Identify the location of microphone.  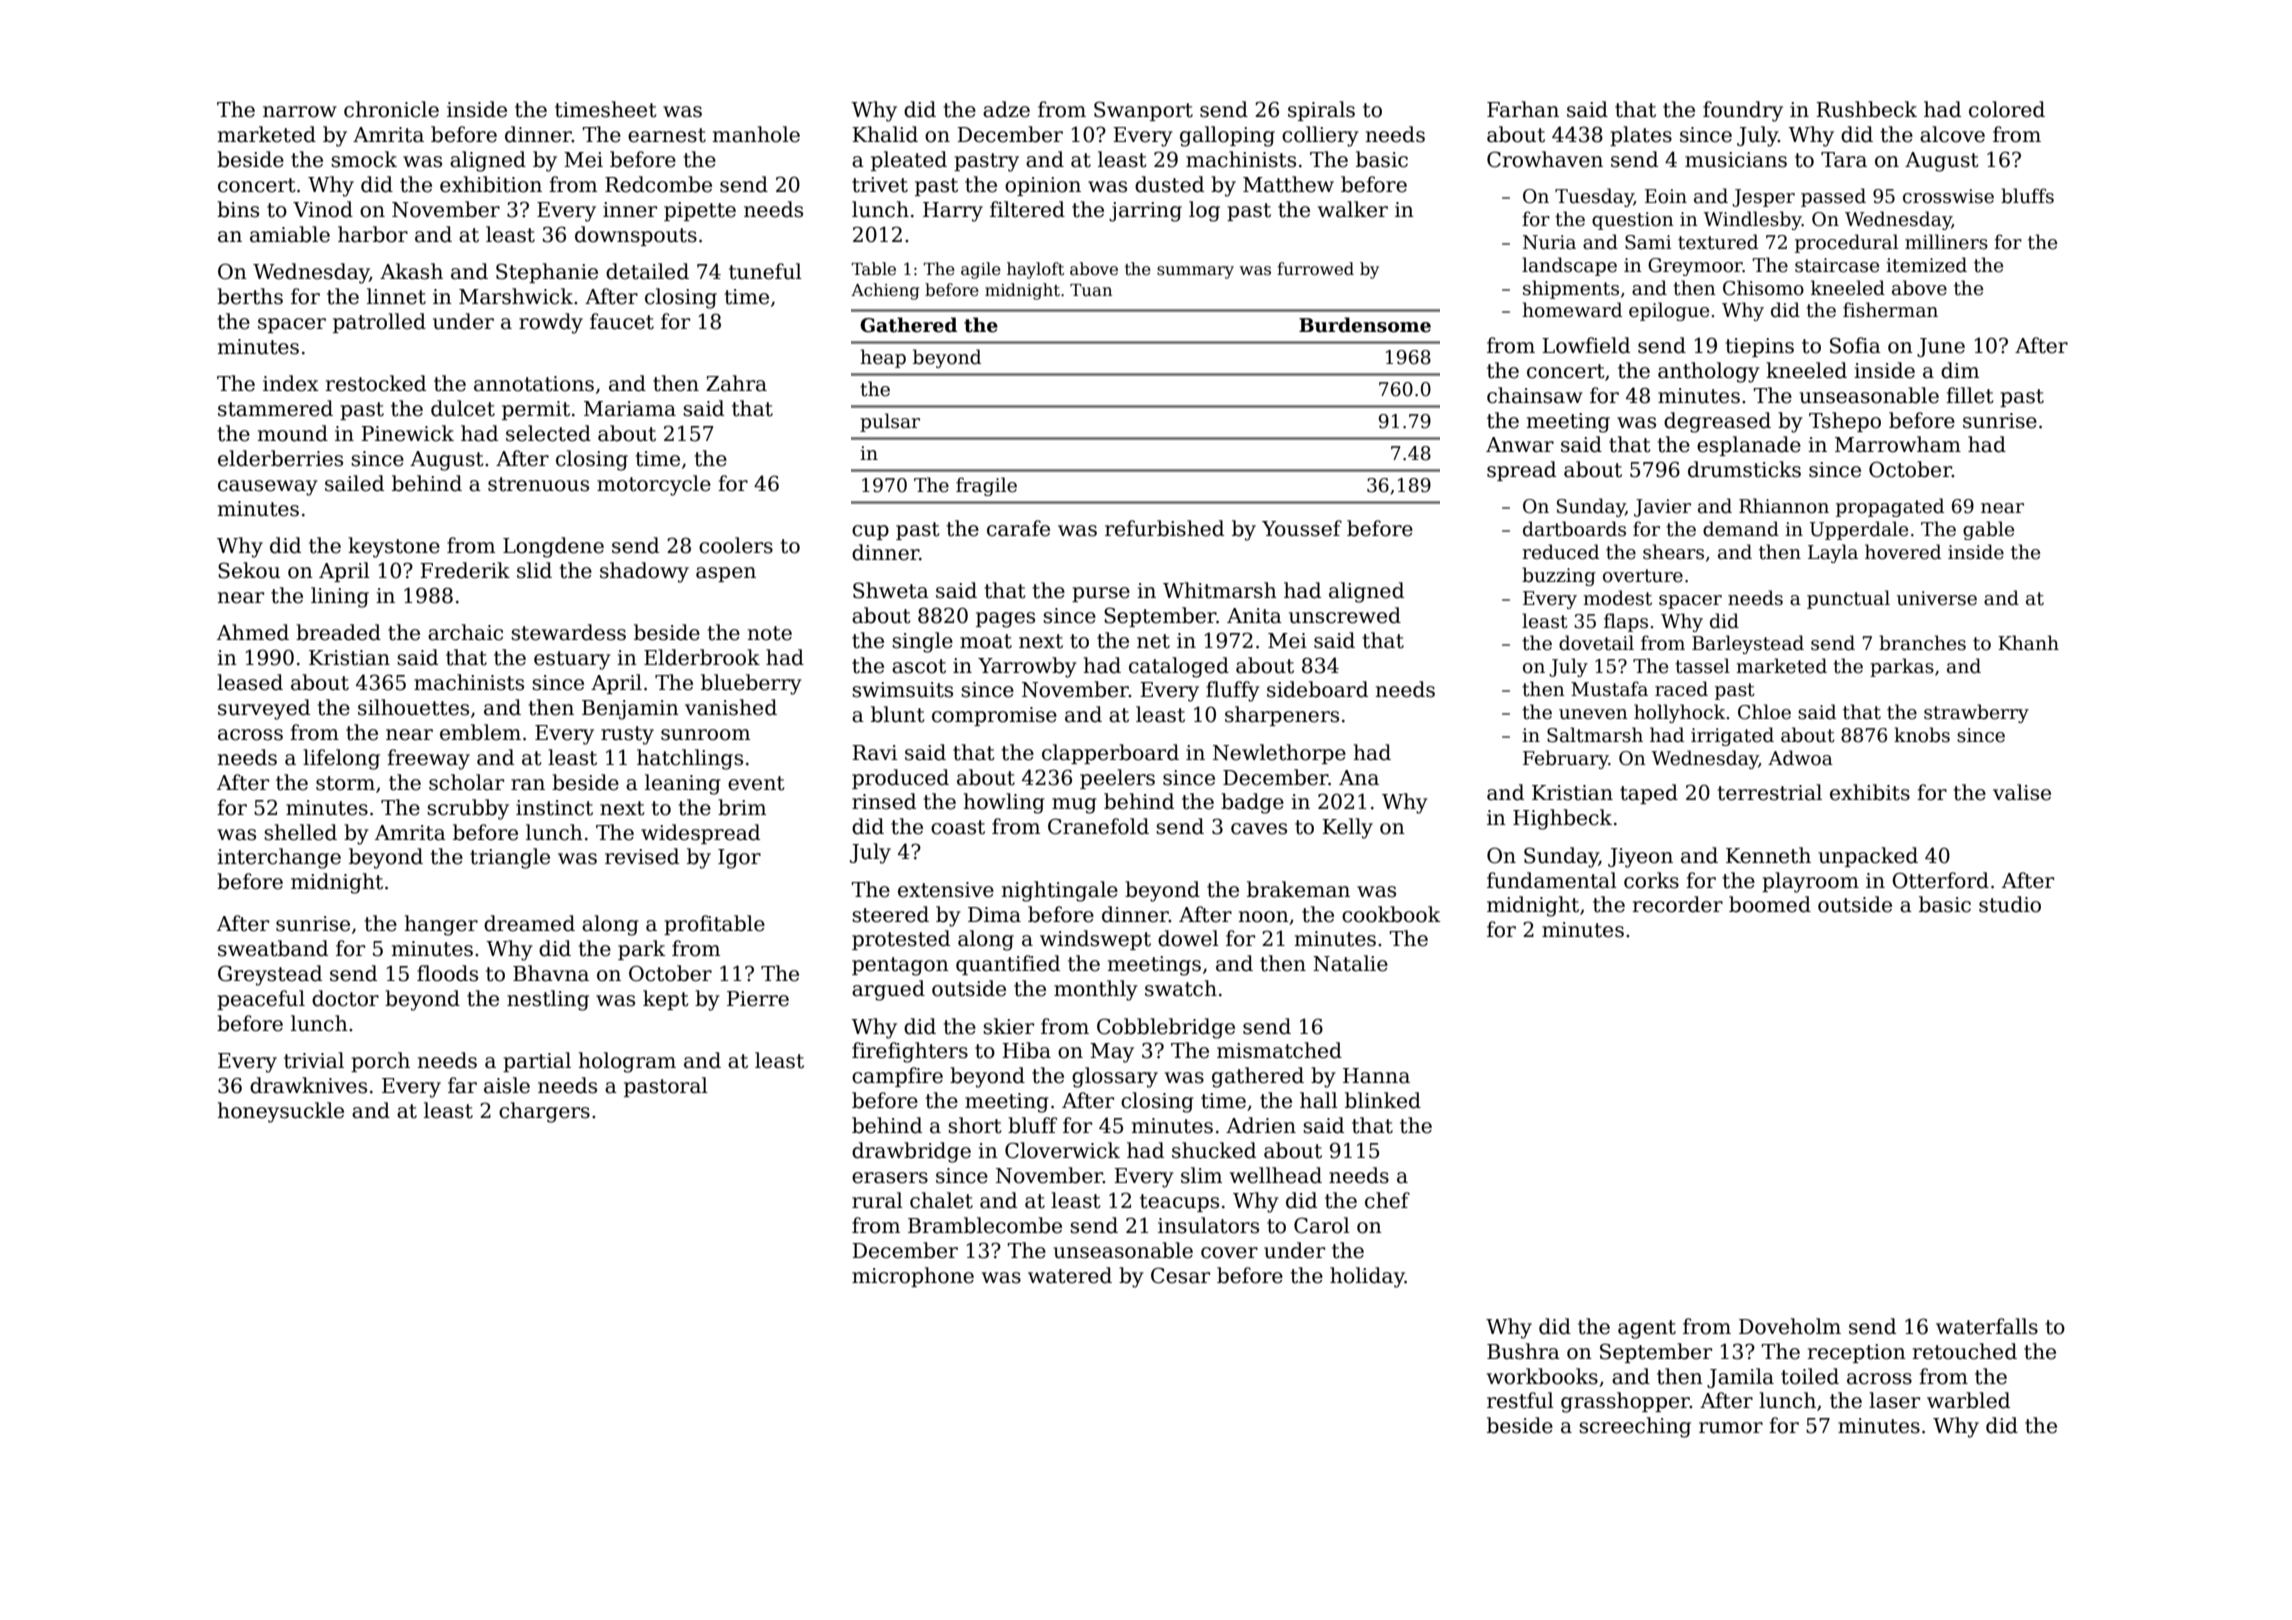
(913, 1277).
